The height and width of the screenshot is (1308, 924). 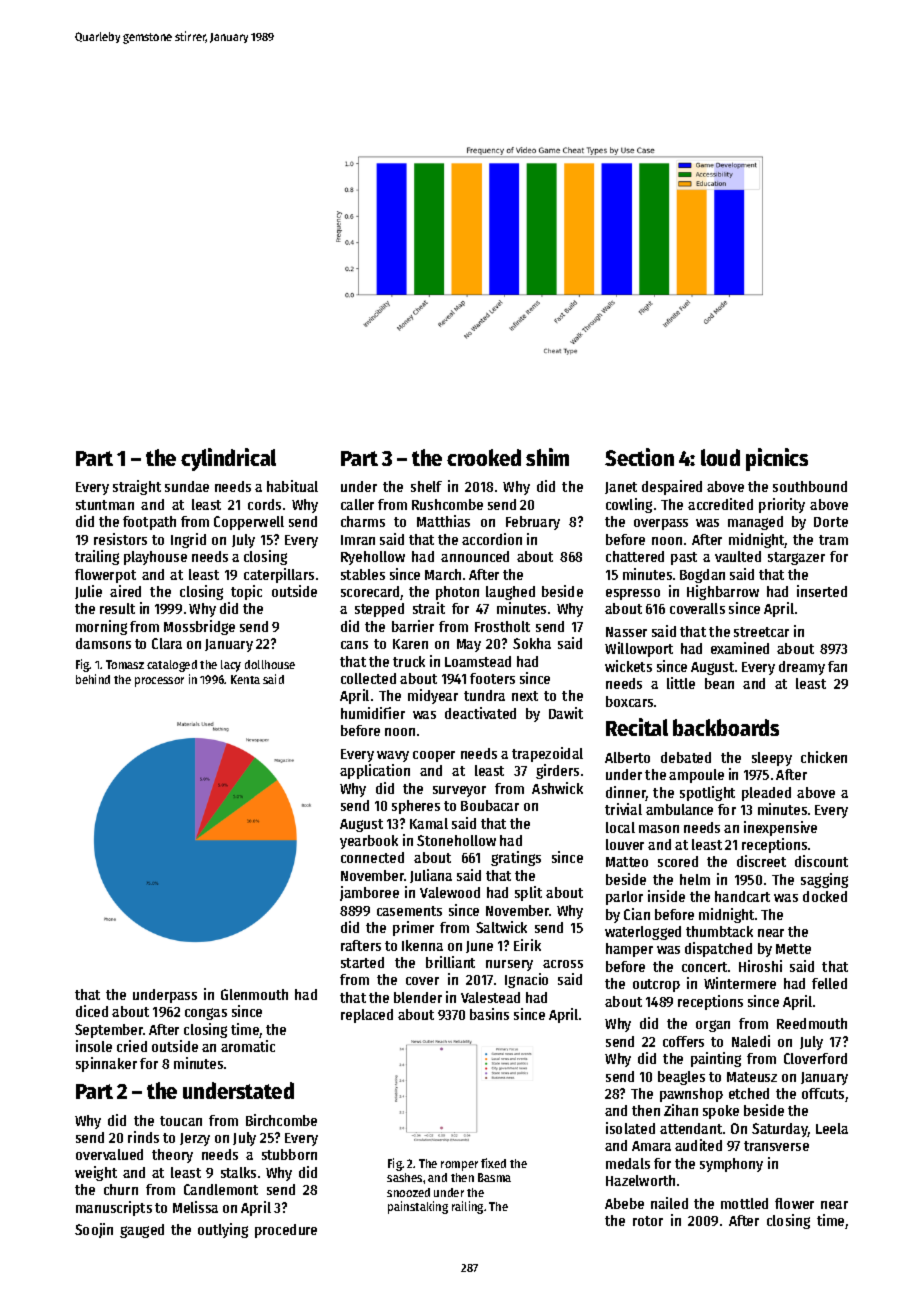 I want to click on accordion, so click(x=492, y=539).
